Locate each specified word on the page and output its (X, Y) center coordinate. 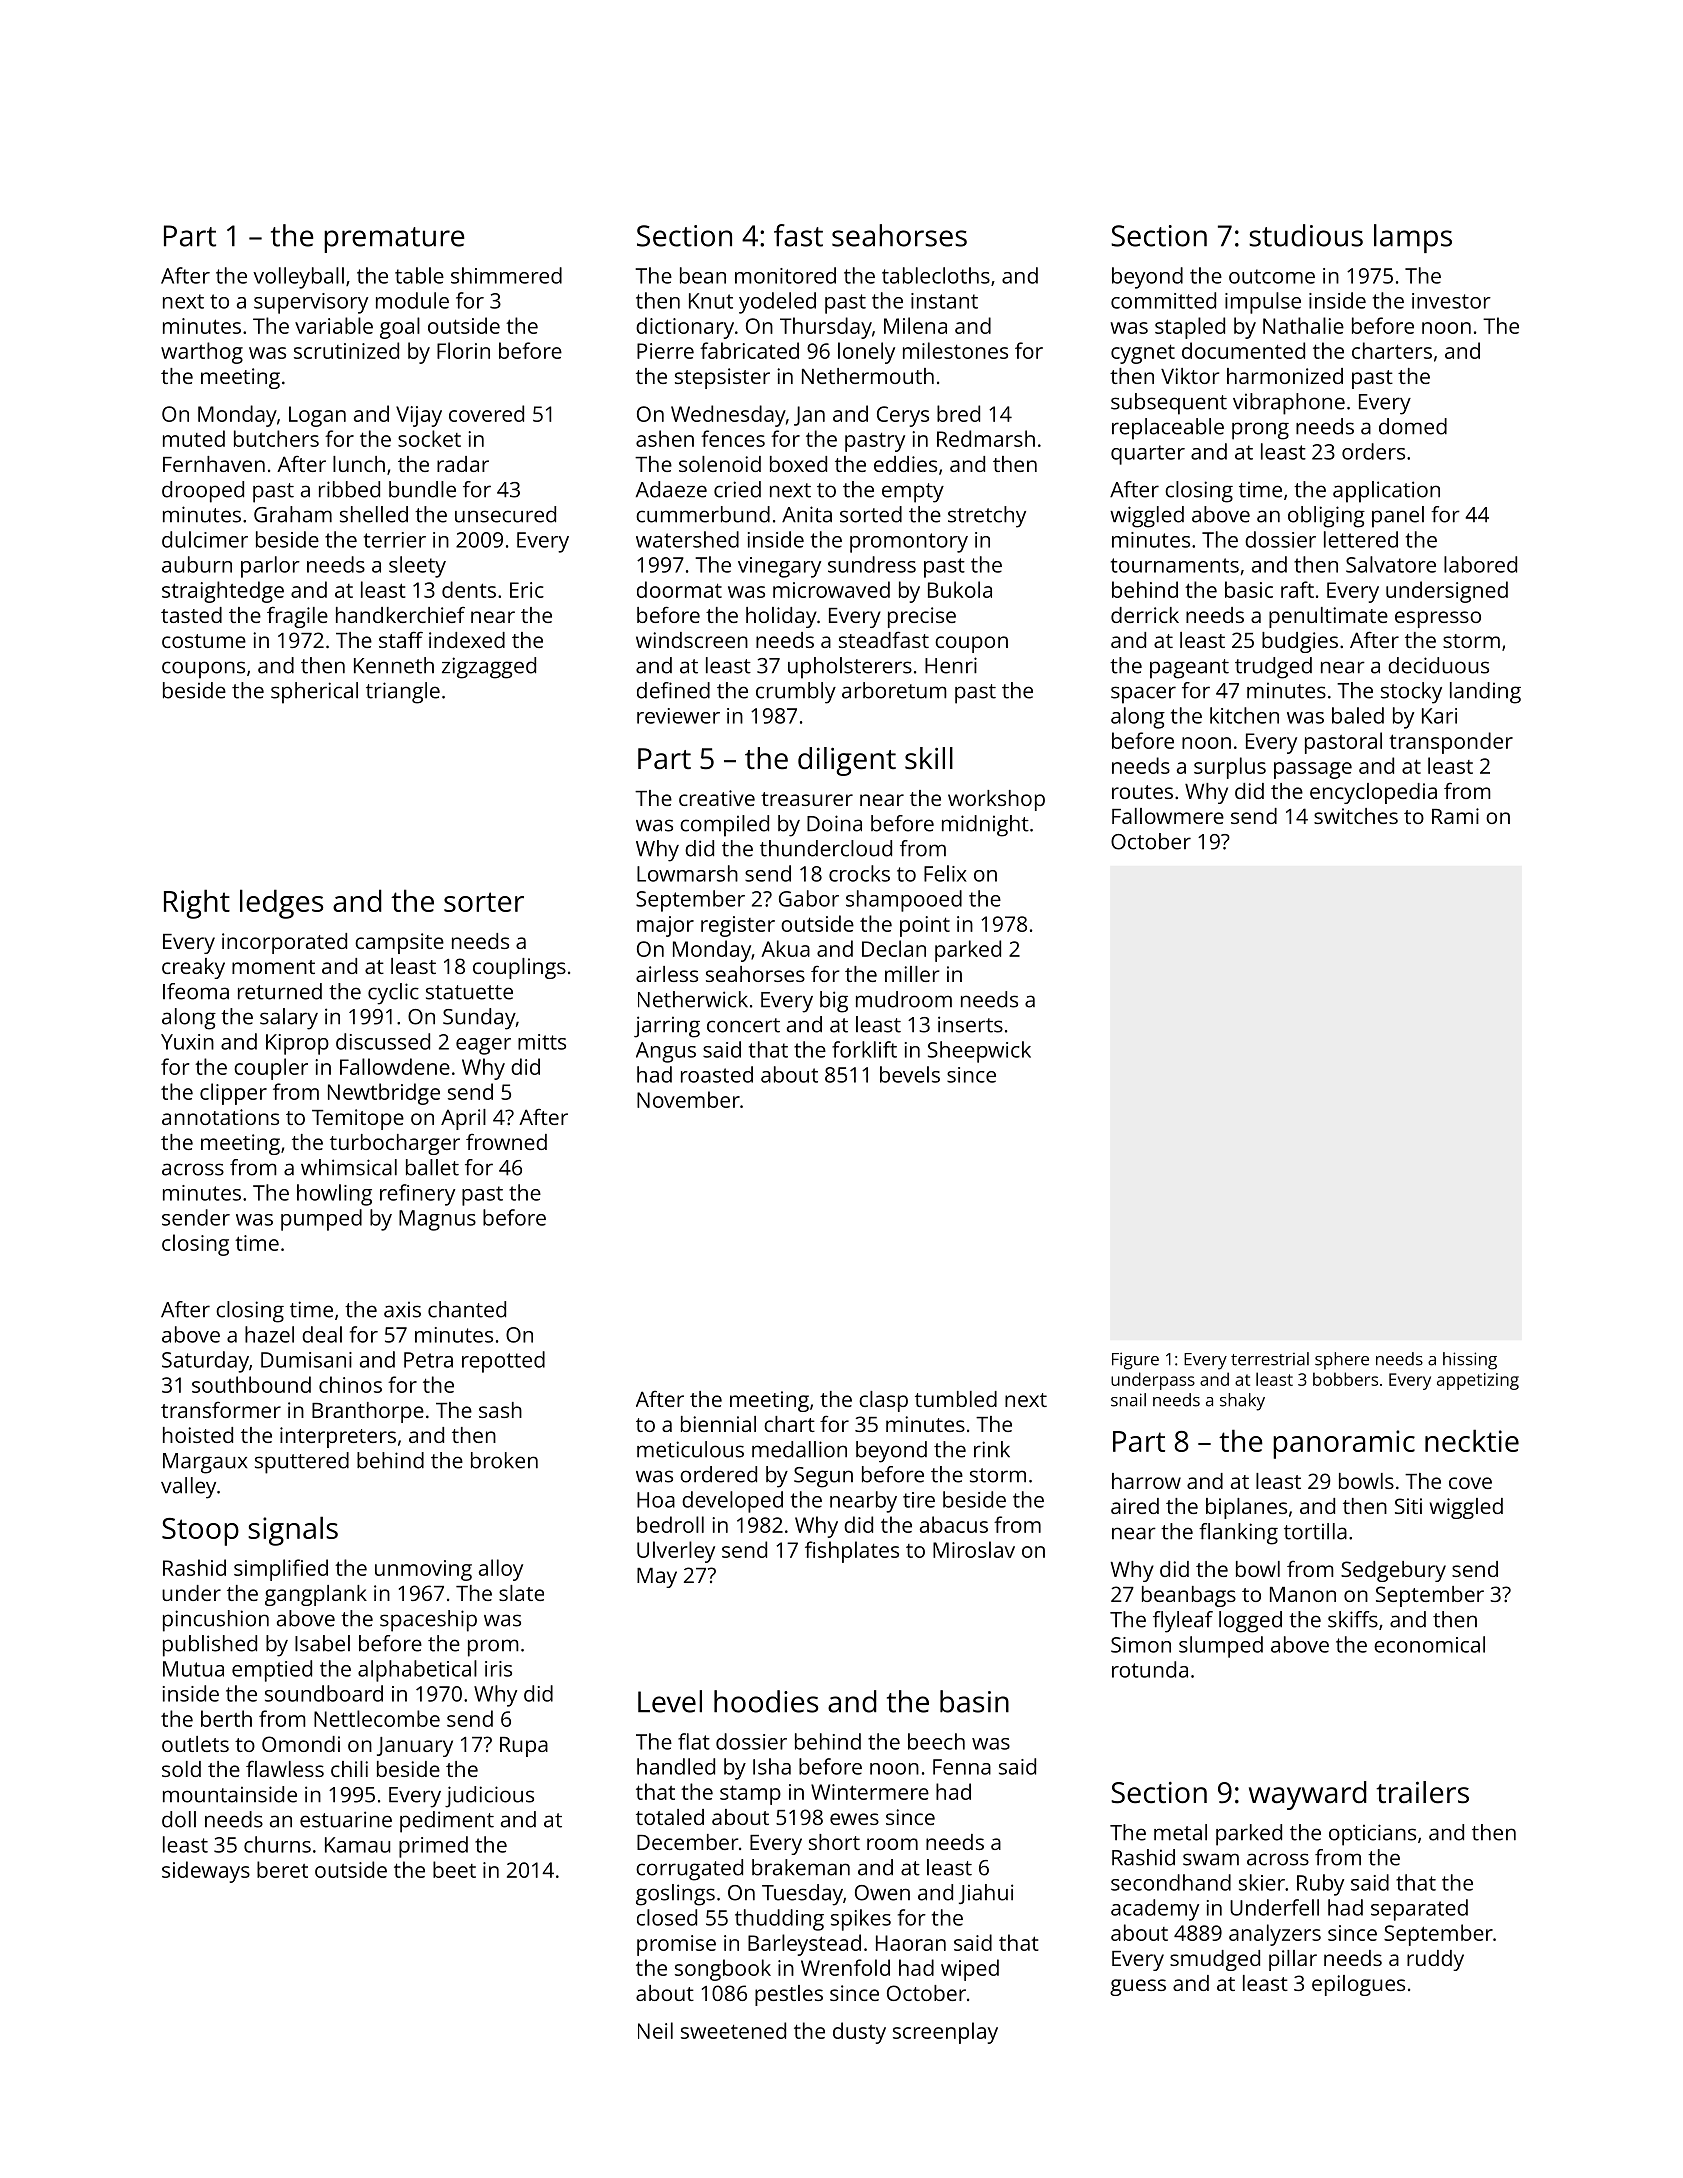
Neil (655, 2030)
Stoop (200, 1532)
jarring (667, 1027)
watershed (687, 539)
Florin (463, 350)
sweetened (733, 2030)
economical (1429, 1644)
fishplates (852, 1552)
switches (1356, 816)
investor (1451, 301)
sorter (484, 902)
